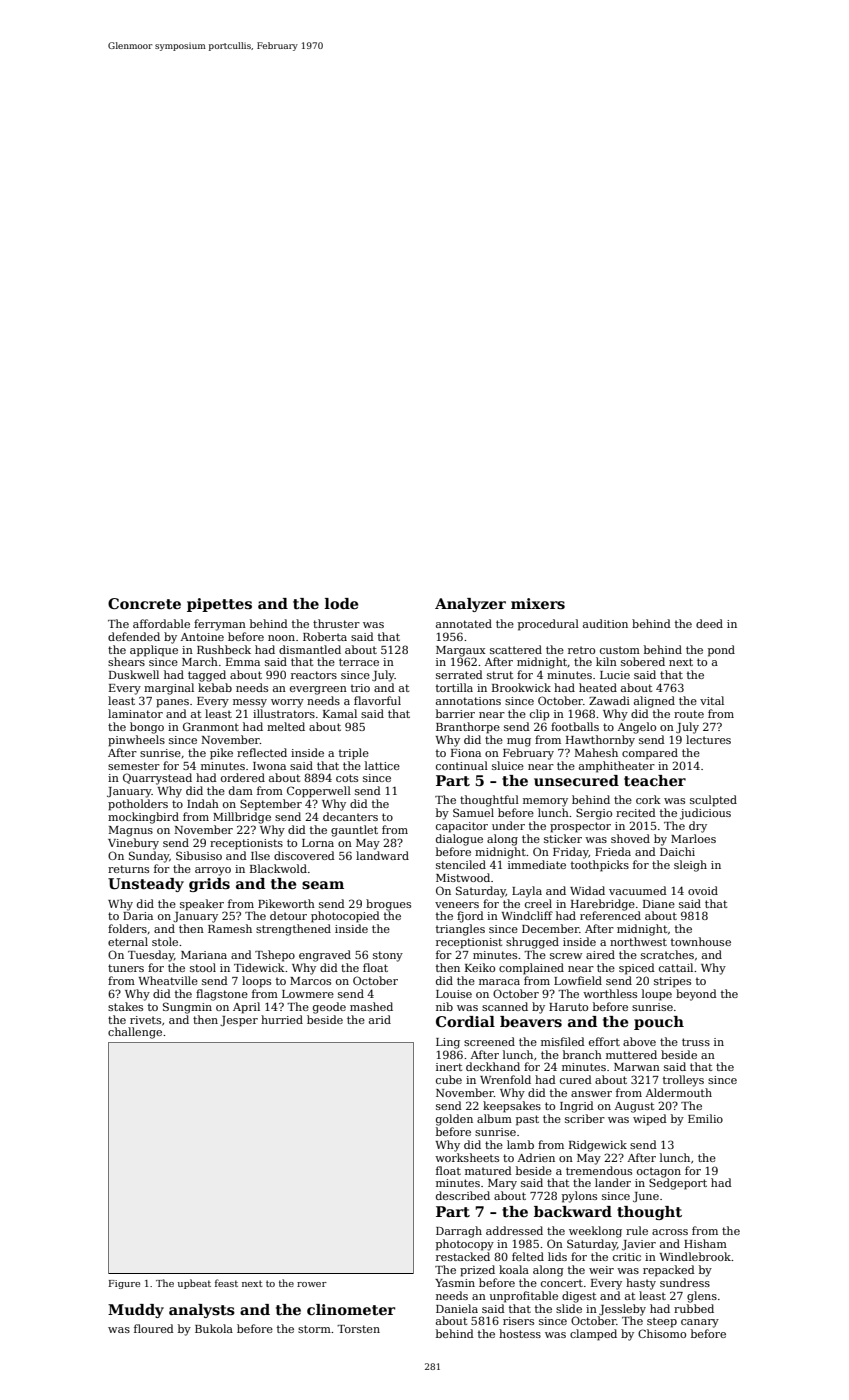  Describe the element at coordinates (444, 1006) in the screenshot. I see `nib` at that location.
